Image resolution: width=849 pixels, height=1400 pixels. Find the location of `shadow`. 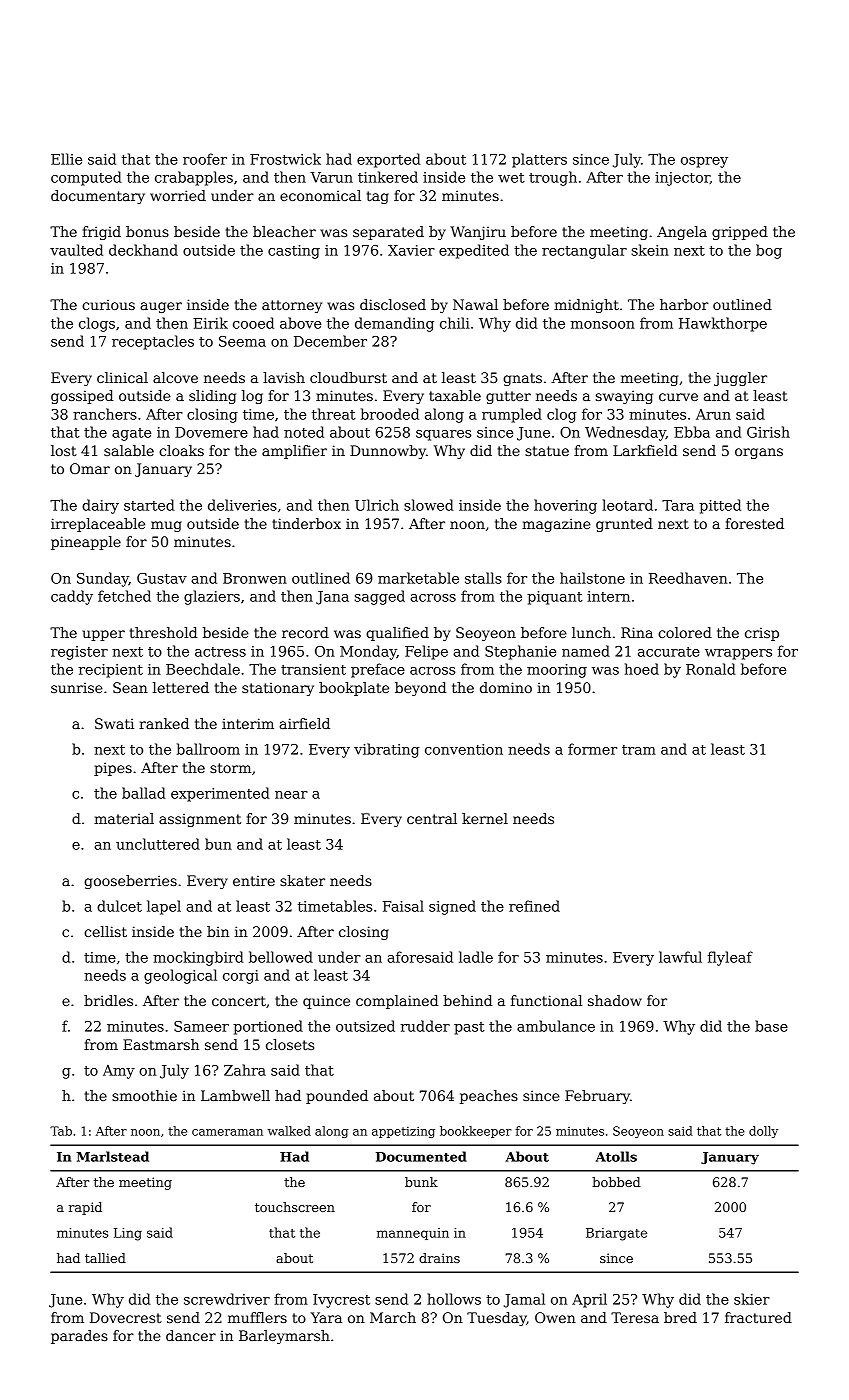

shadow is located at coordinates (615, 1000).
